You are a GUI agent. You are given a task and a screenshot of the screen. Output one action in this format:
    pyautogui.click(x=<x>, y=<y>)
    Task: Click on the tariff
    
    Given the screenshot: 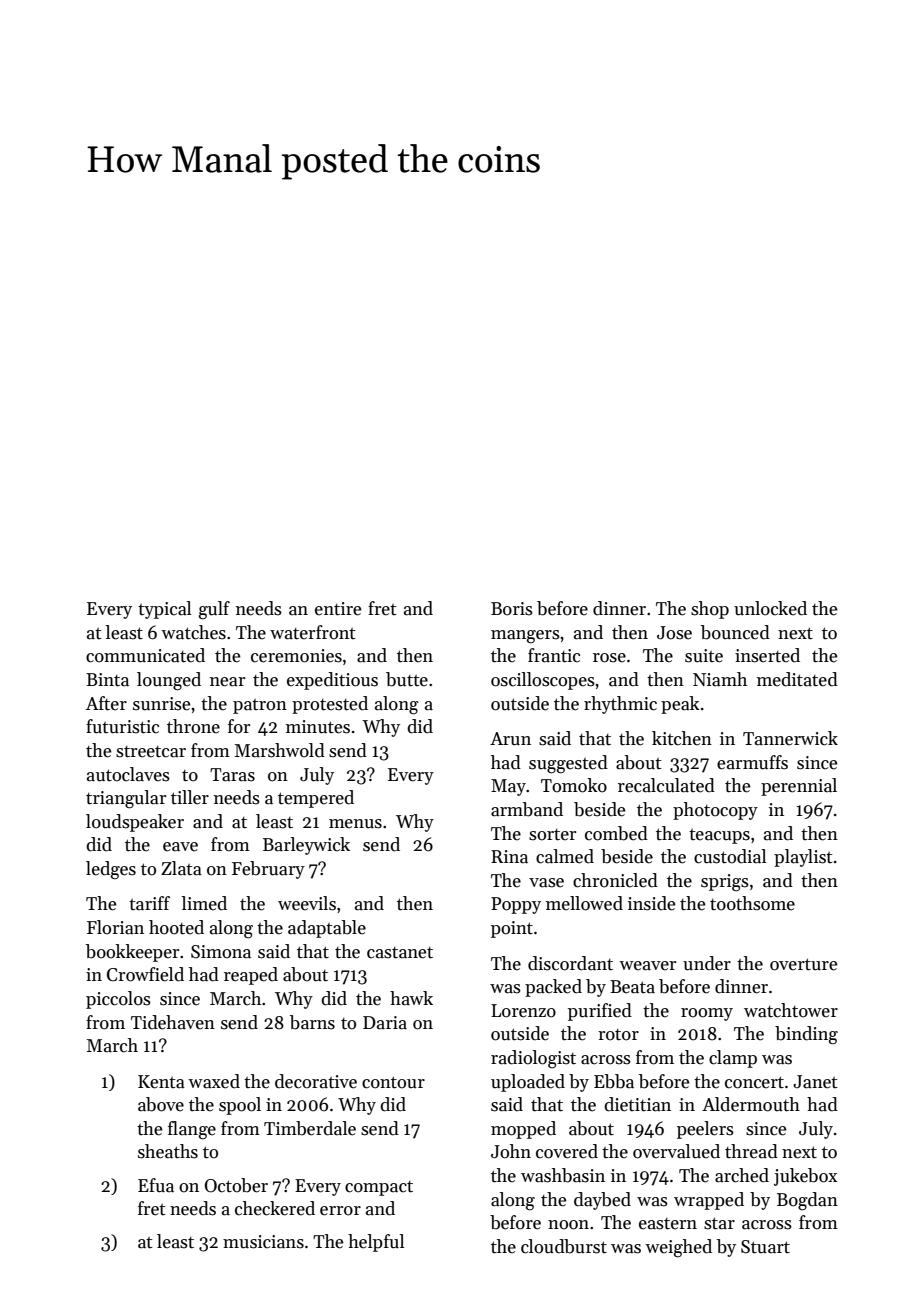 What is the action you would take?
    pyautogui.click(x=149, y=903)
